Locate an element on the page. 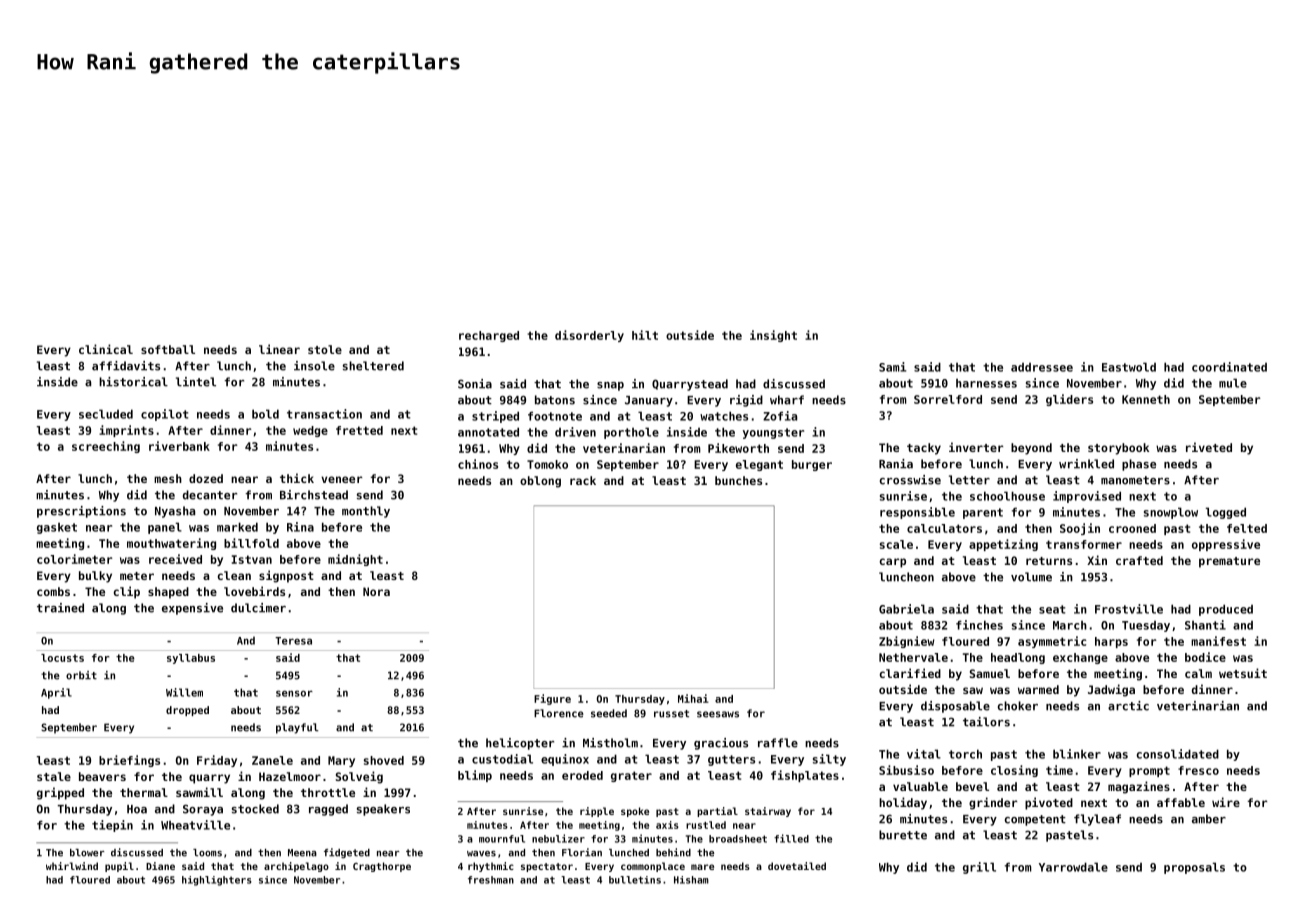 The height and width of the document is (924, 1308). Birchstead is located at coordinates (314, 495).
